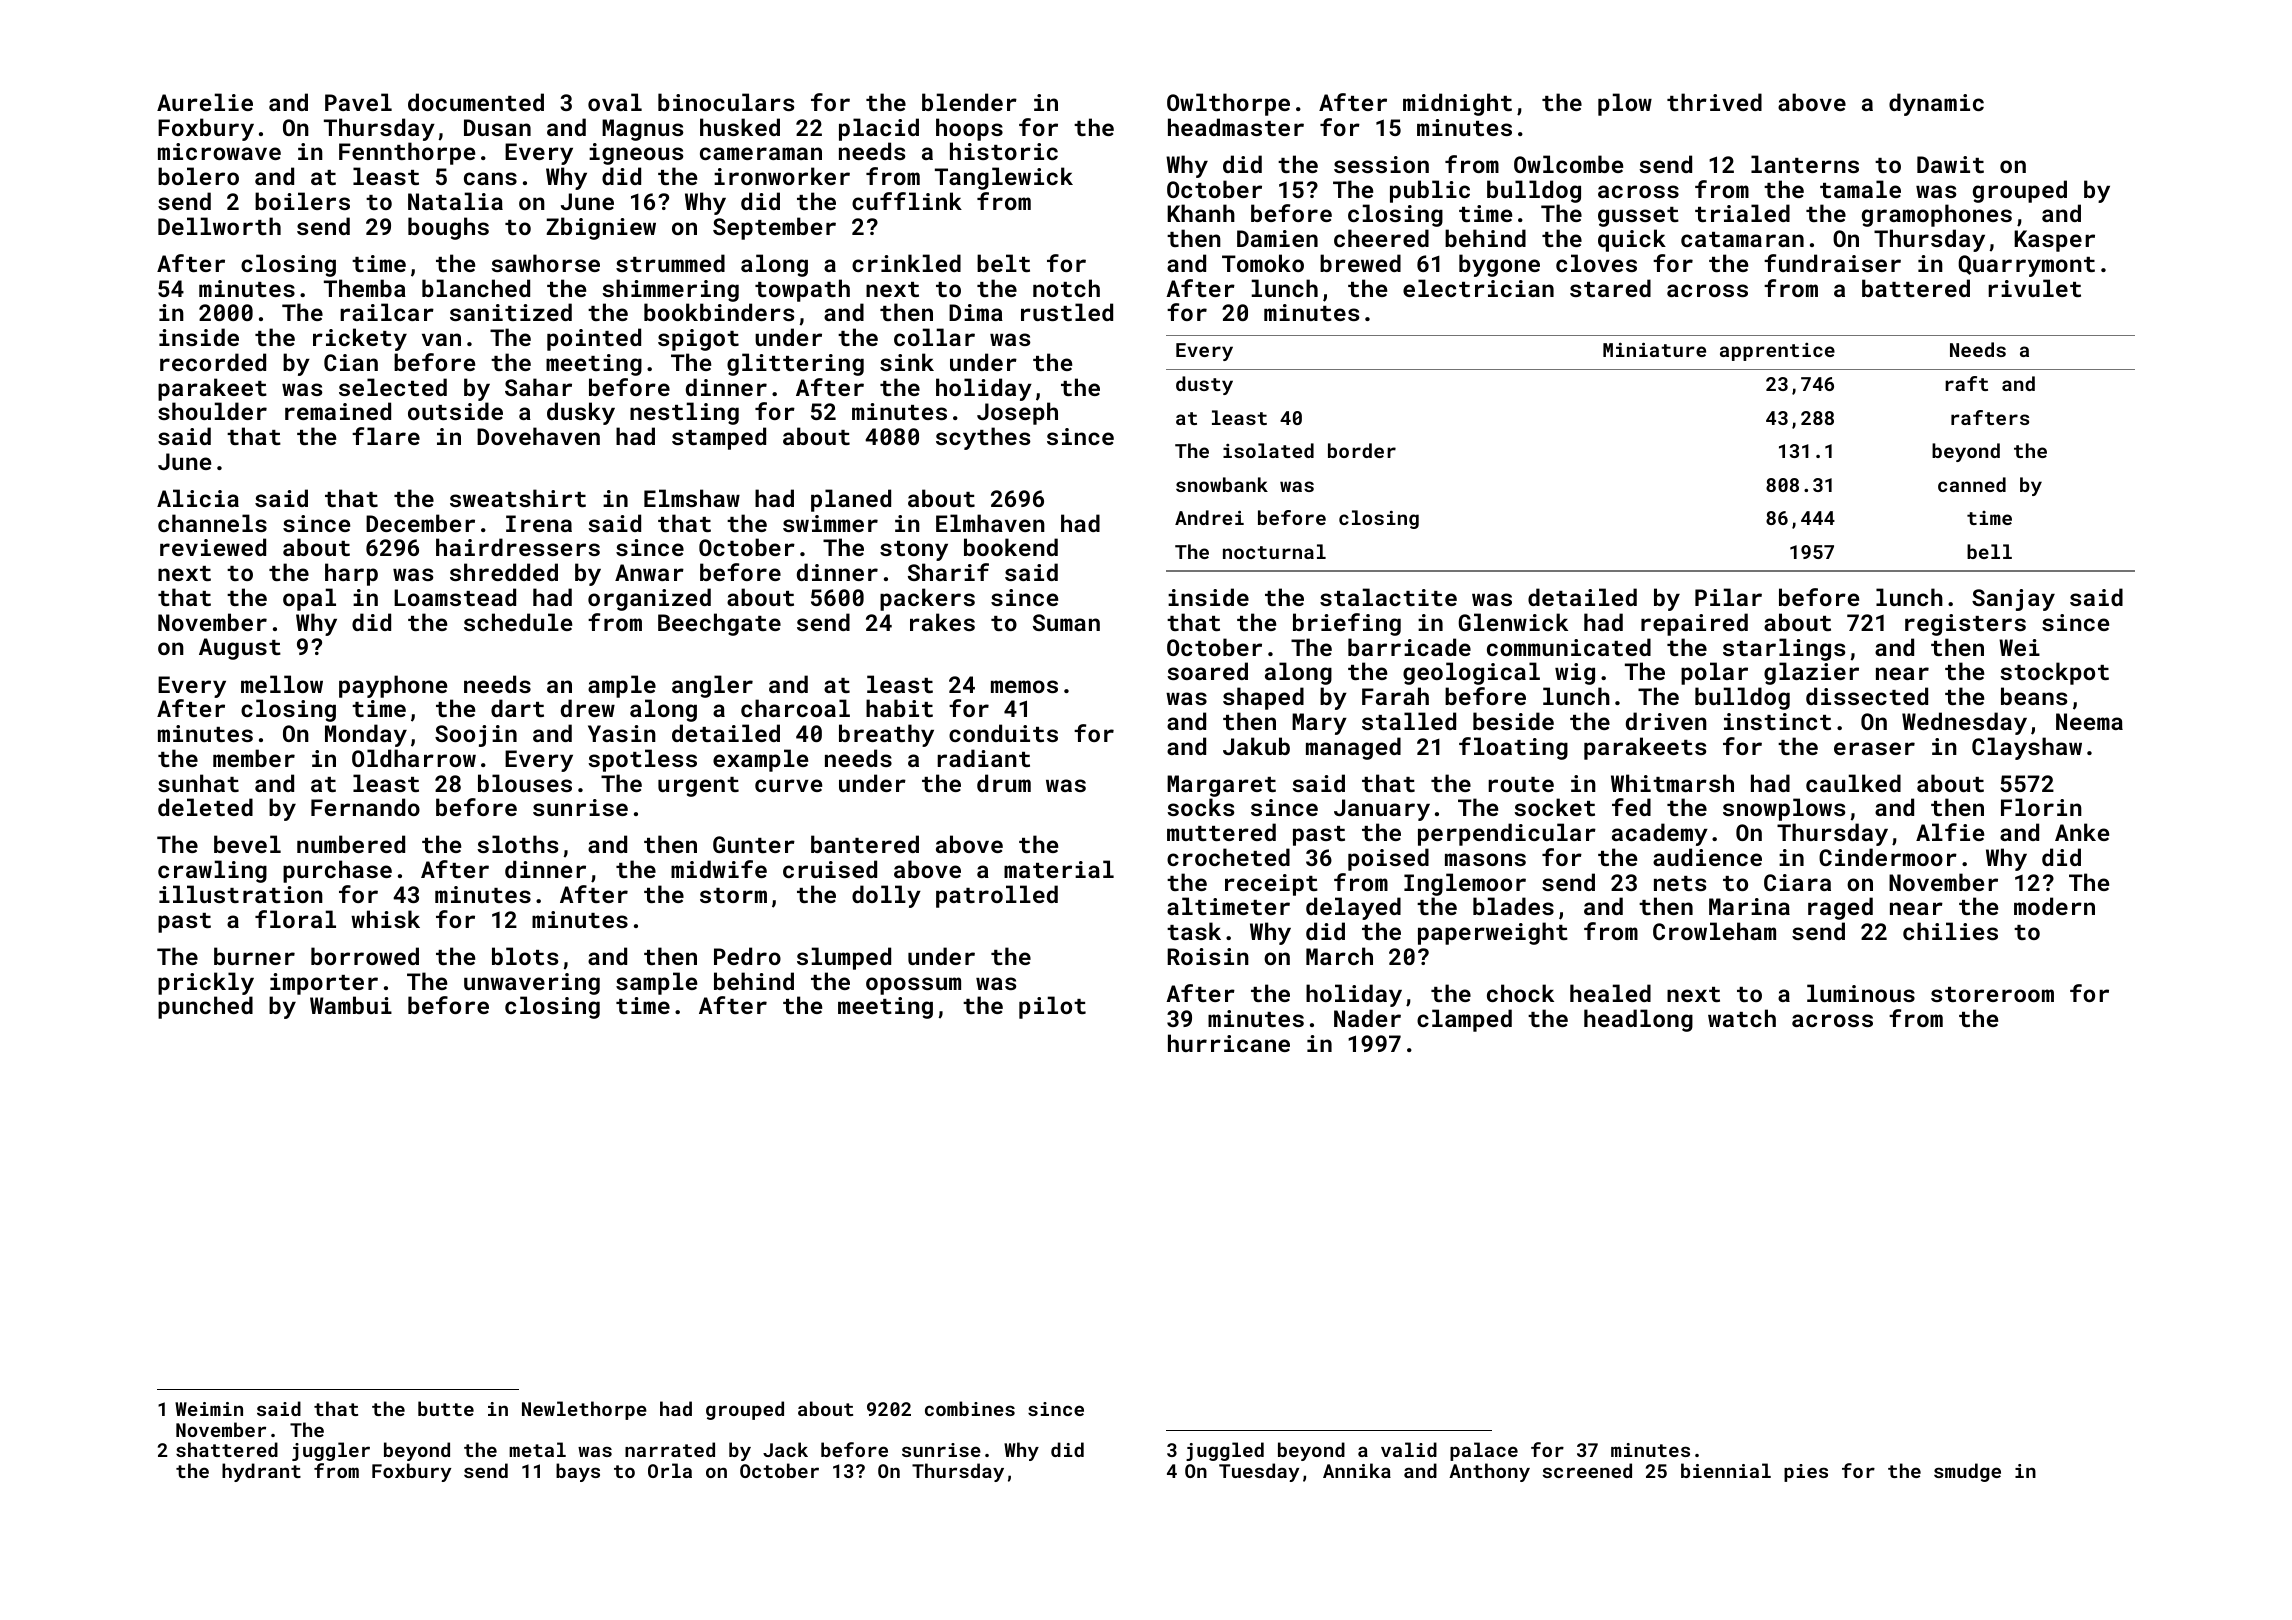 This screenshot has height=1620, width=2292. What do you see at coordinates (719, 312) in the screenshot?
I see `bookbinders` at bounding box center [719, 312].
